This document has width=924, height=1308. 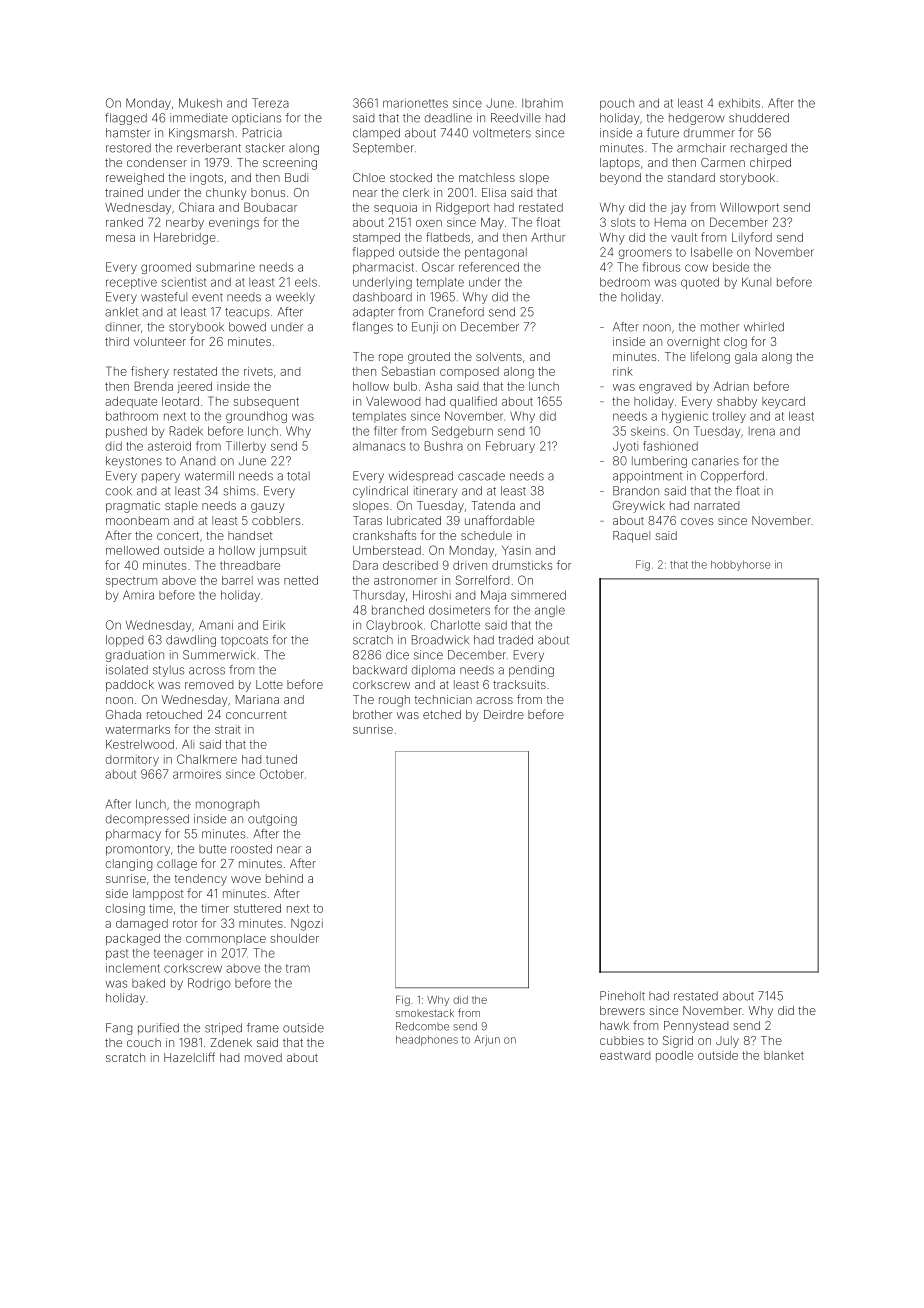 What do you see at coordinates (696, 1027) in the document?
I see `Pennystead` at bounding box center [696, 1027].
